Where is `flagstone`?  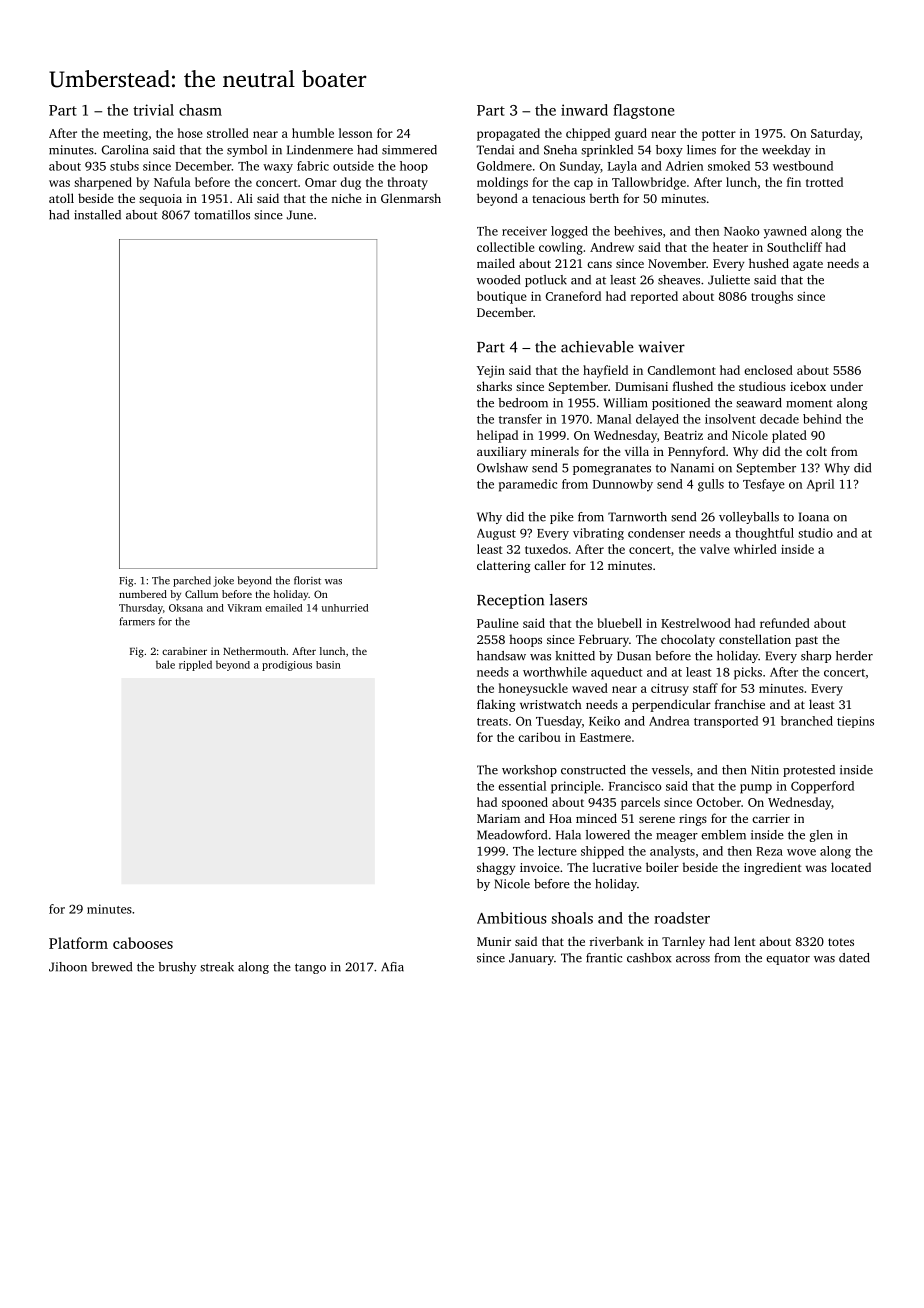
flagstone is located at coordinates (644, 111).
